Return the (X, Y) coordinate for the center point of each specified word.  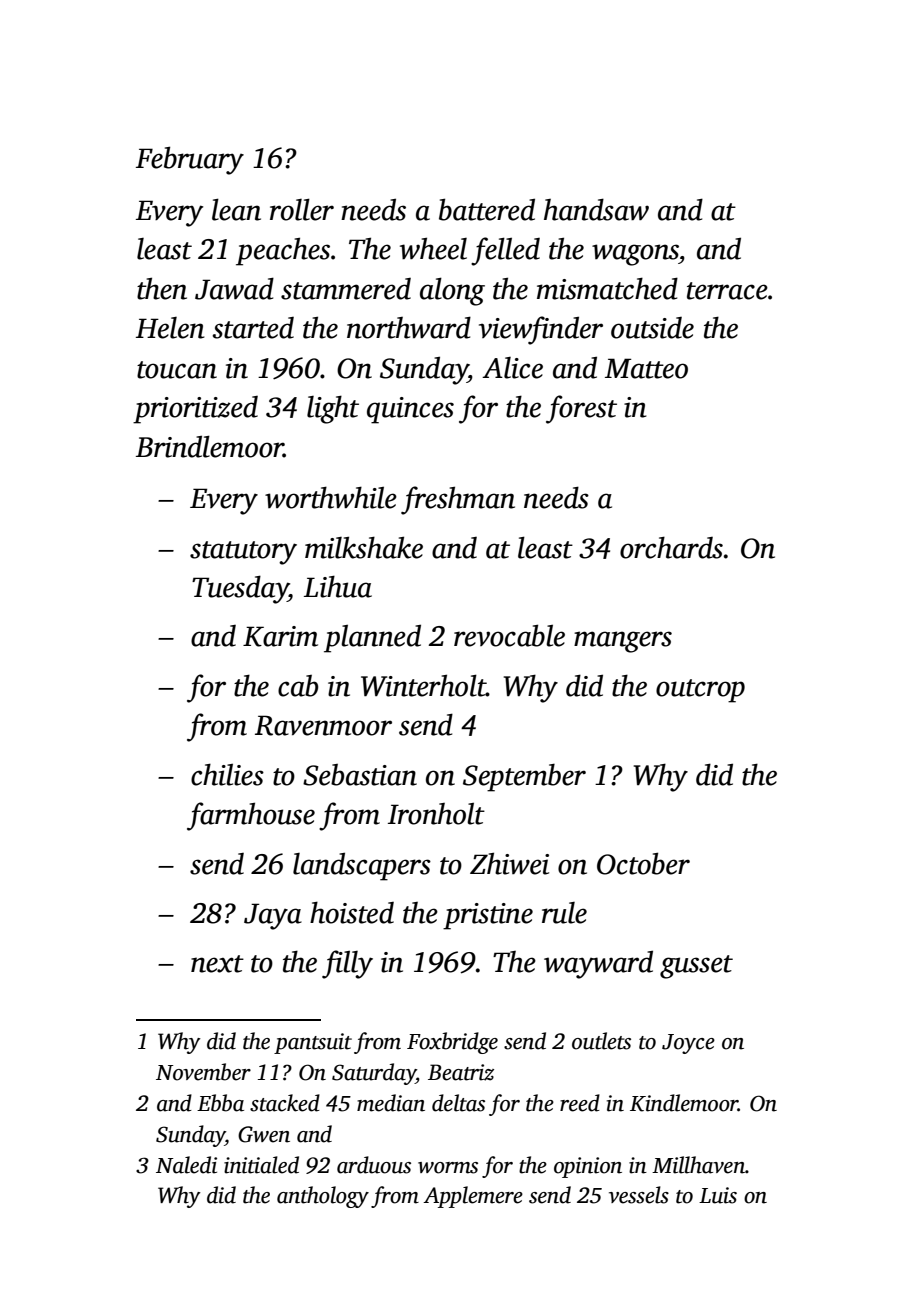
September (524, 778)
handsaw (596, 209)
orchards (671, 547)
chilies (227, 774)
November (203, 1072)
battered (487, 209)
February (190, 160)
